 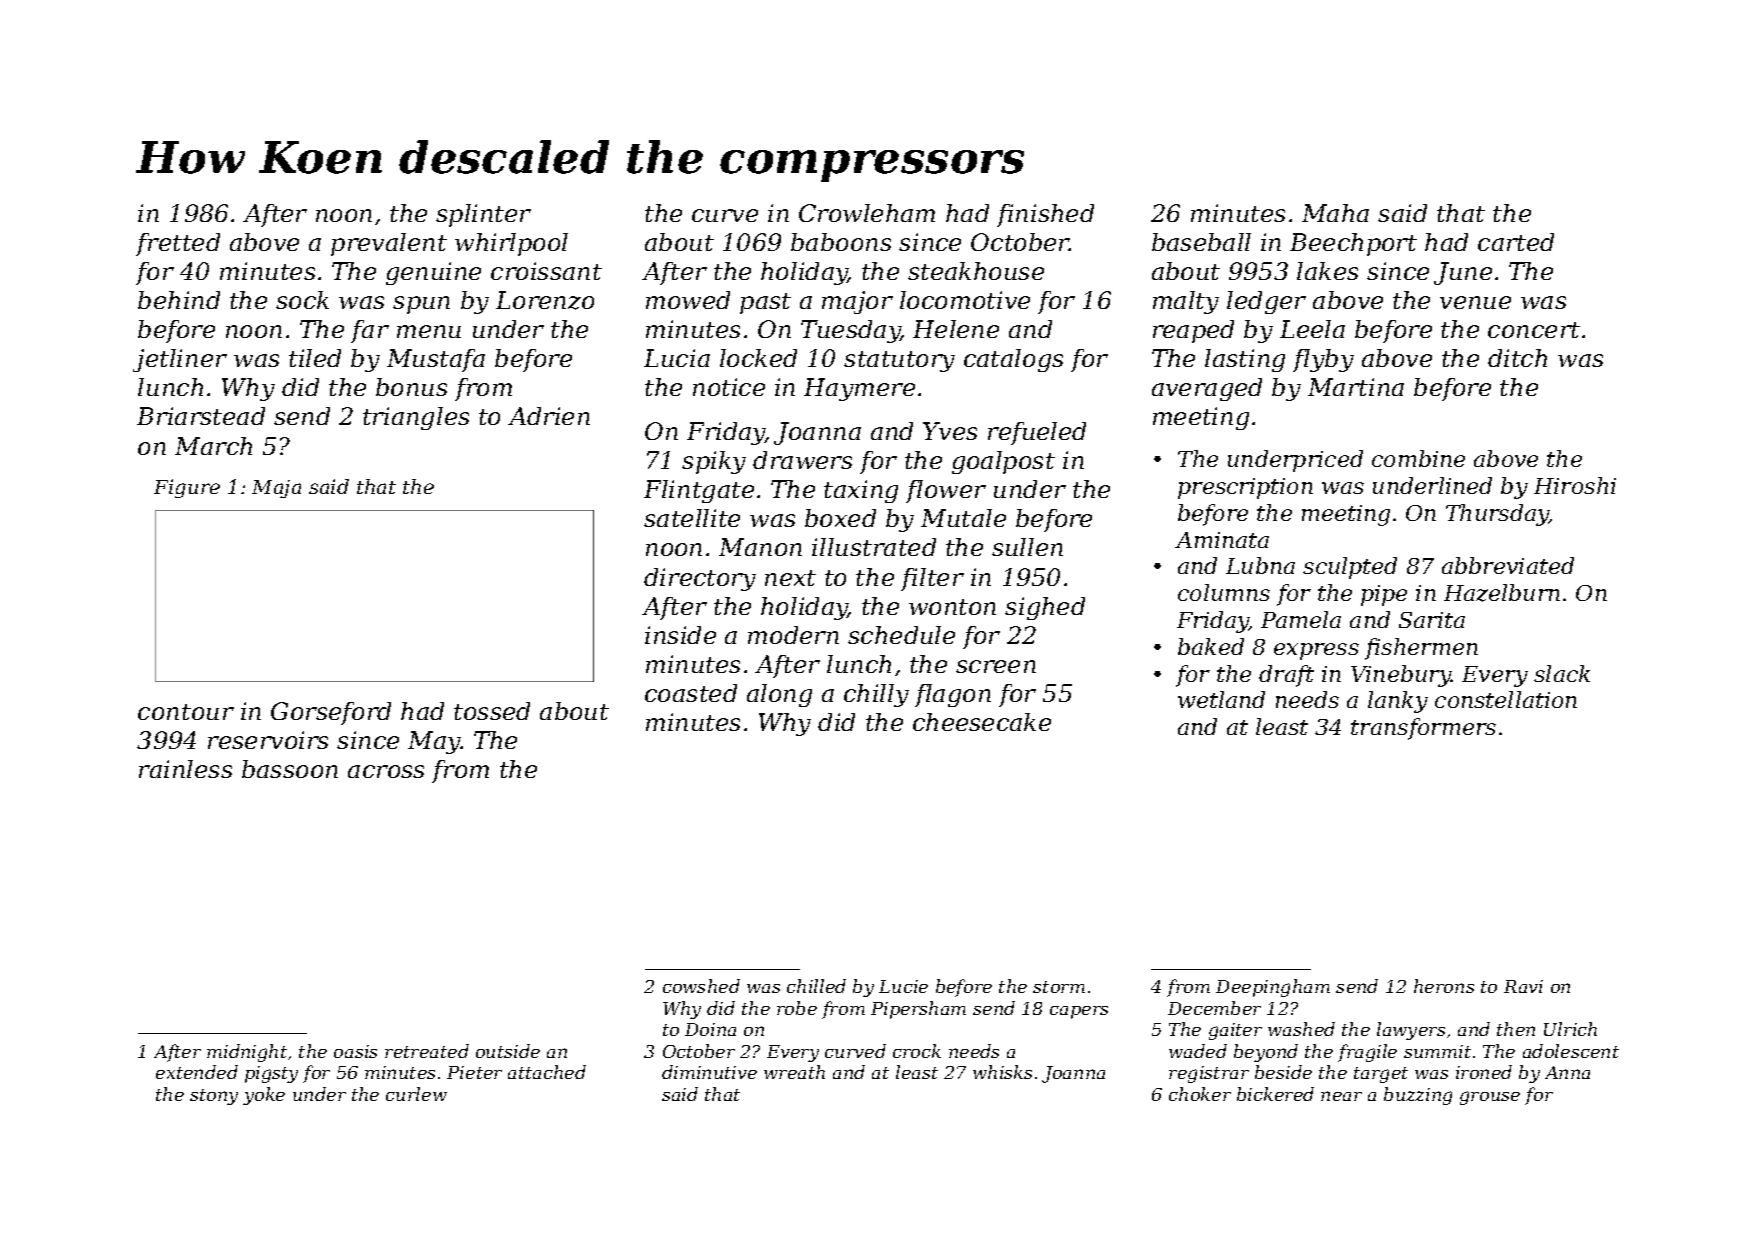 What do you see at coordinates (386, 771) in the document?
I see `across` at bounding box center [386, 771].
